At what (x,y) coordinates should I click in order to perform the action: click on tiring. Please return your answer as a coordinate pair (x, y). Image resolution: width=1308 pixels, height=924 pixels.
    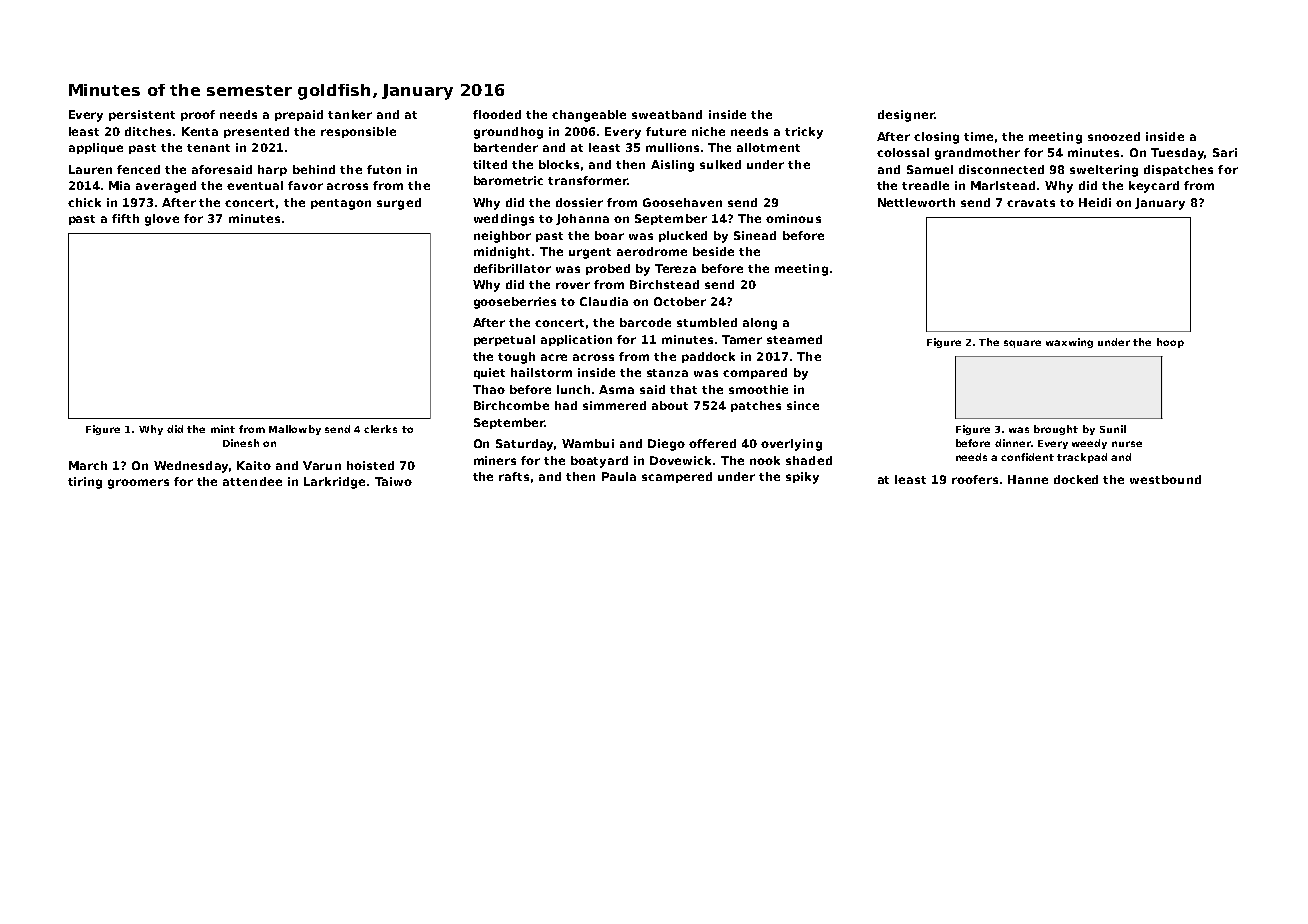
    Looking at the image, I should click on (85, 483).
